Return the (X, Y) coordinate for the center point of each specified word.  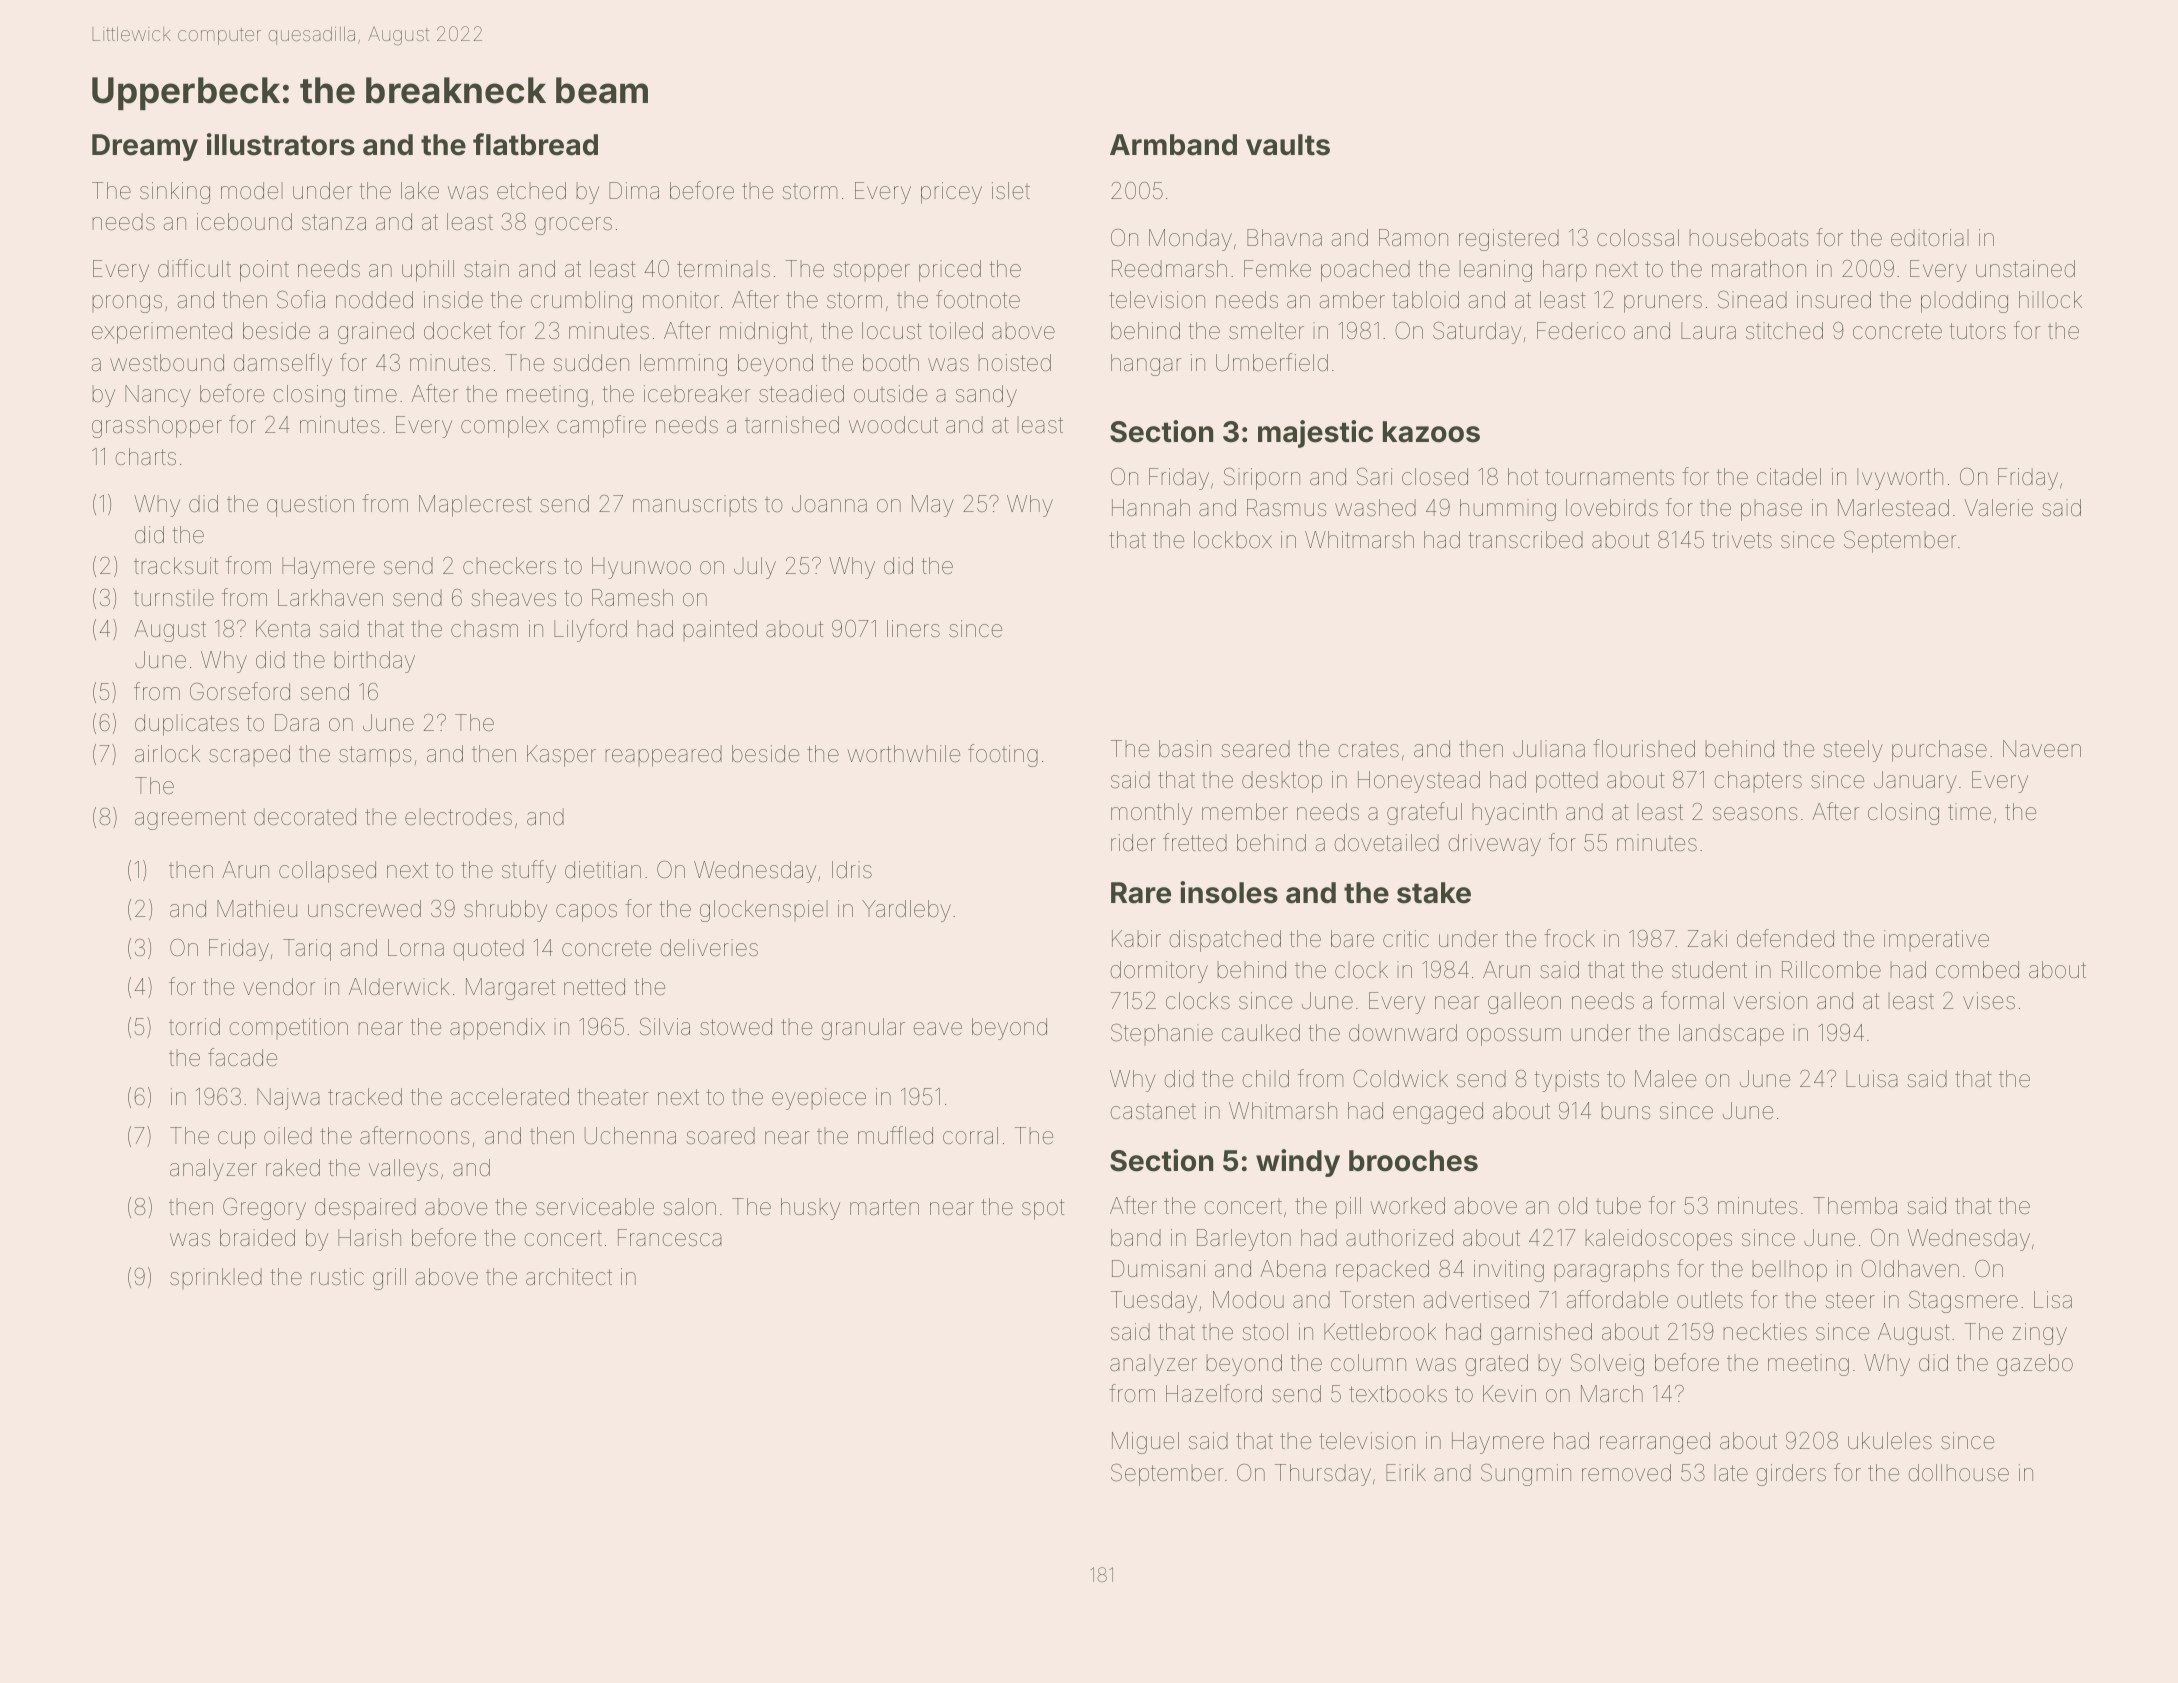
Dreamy (145, 147)
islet (1011, 191)
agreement (190, 820)
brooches (1413, 1161)
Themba (1855, 1206)
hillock (2050, 300)
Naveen (2042, 749)
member (1245, 812)
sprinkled (216, 1278)
